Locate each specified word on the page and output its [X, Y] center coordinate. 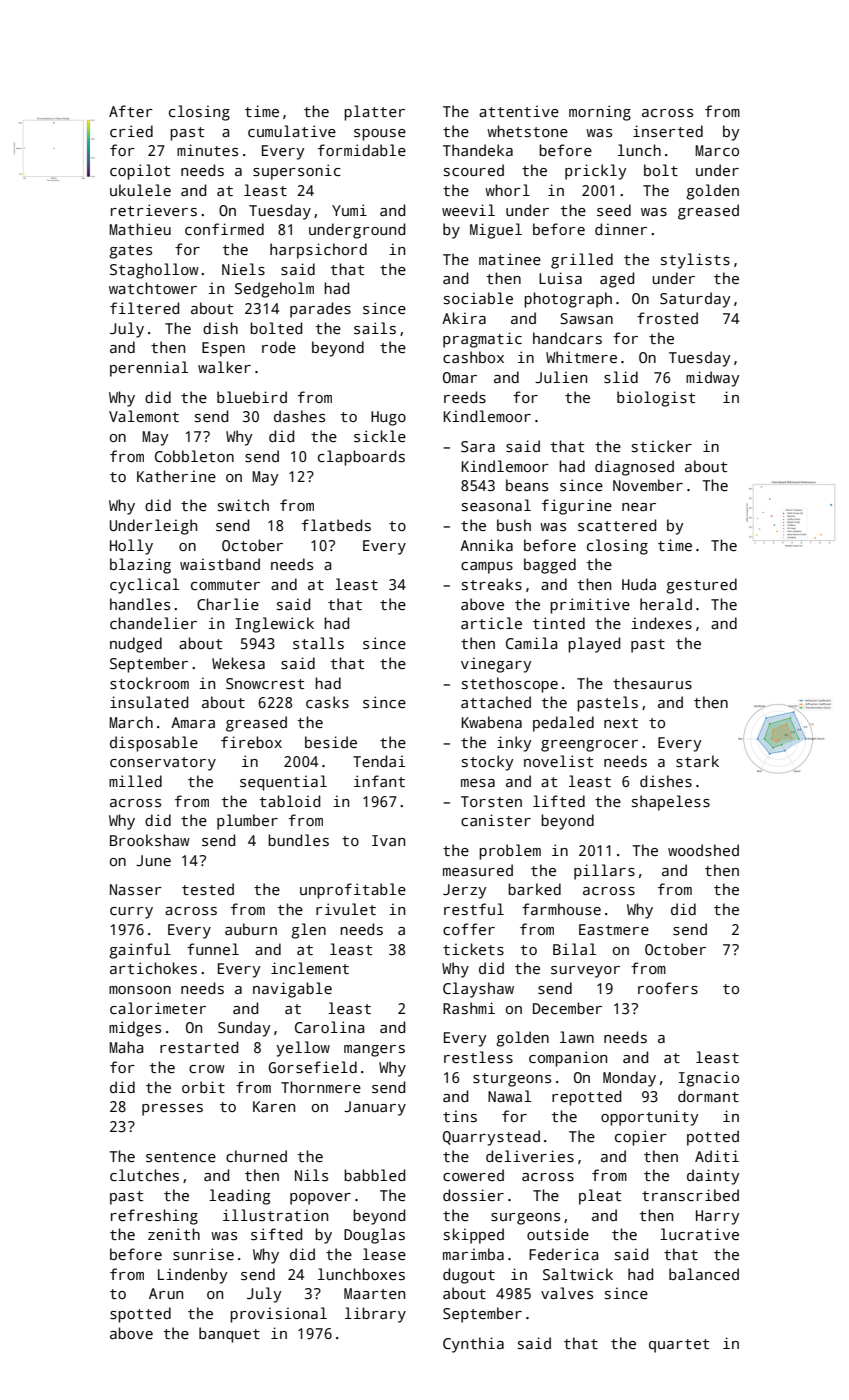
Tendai [379, 761]
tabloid [289, 801]
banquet [229, 1335]
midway [712, 379]
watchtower [153, 288]
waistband [220, 564]
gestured [701, 586]
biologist [656, 399]
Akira [464, 318]
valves [567, 1293]
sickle [380, 436]
